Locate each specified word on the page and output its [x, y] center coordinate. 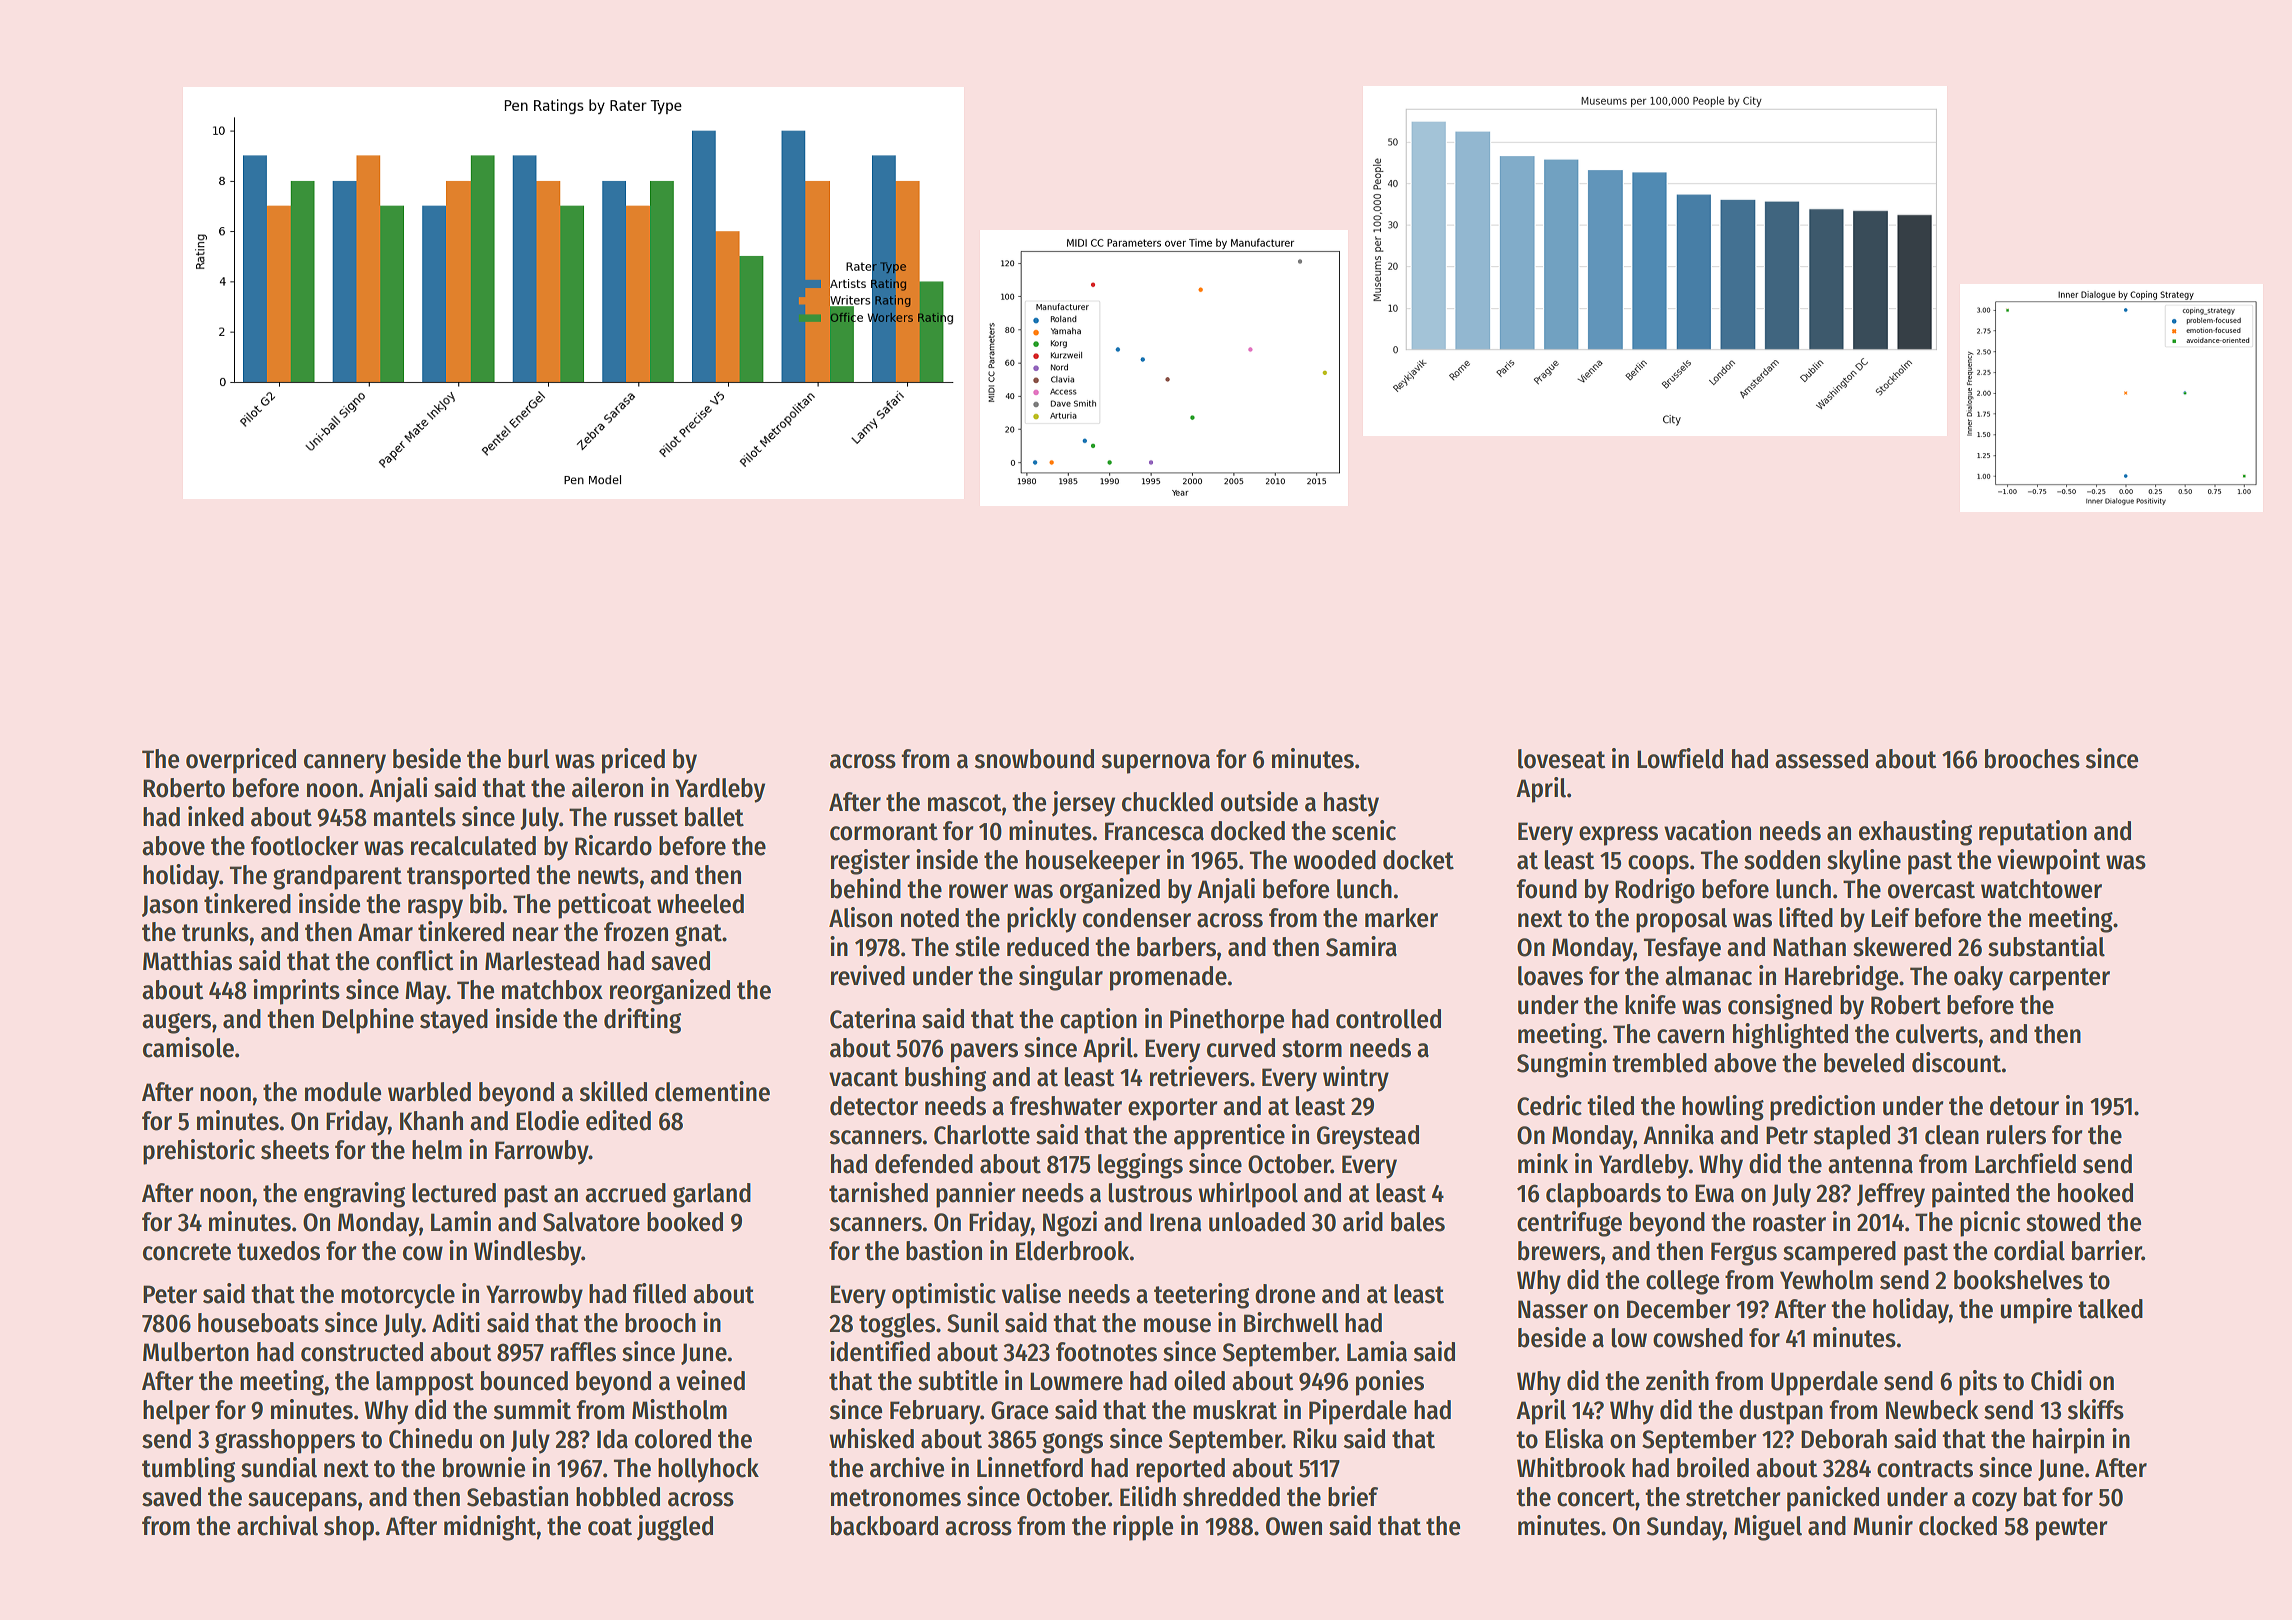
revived [868, 975]
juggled [675, 1528]
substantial [2046, 946]
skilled [613, 1091]
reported [1180, 1470]
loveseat [1562, 759]
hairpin [2068, 1441]
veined [710, 1380]
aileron [607, 787]
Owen [1294, 1526]
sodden [1782, 860]
